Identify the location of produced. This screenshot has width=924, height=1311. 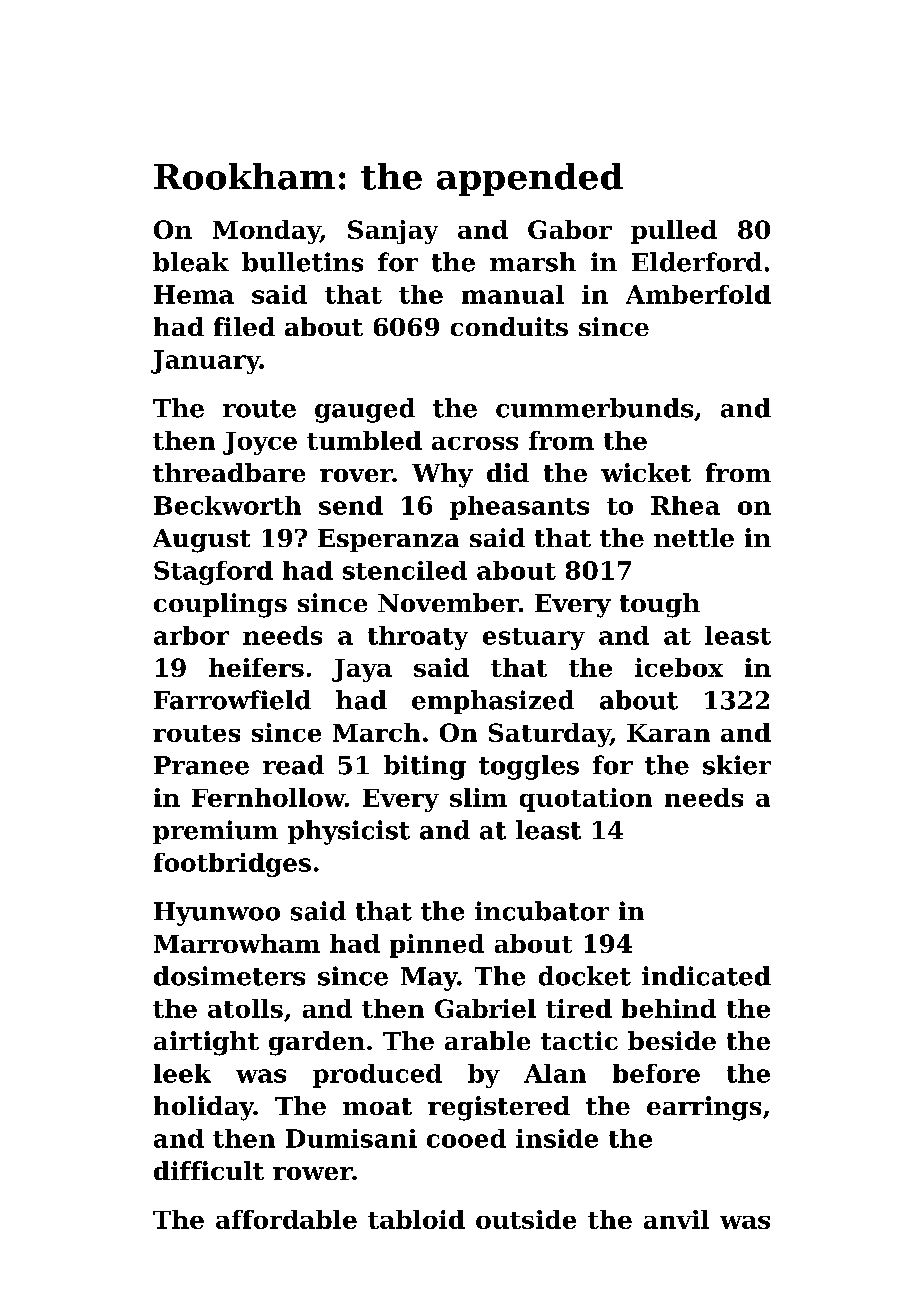
(377, 1076).
